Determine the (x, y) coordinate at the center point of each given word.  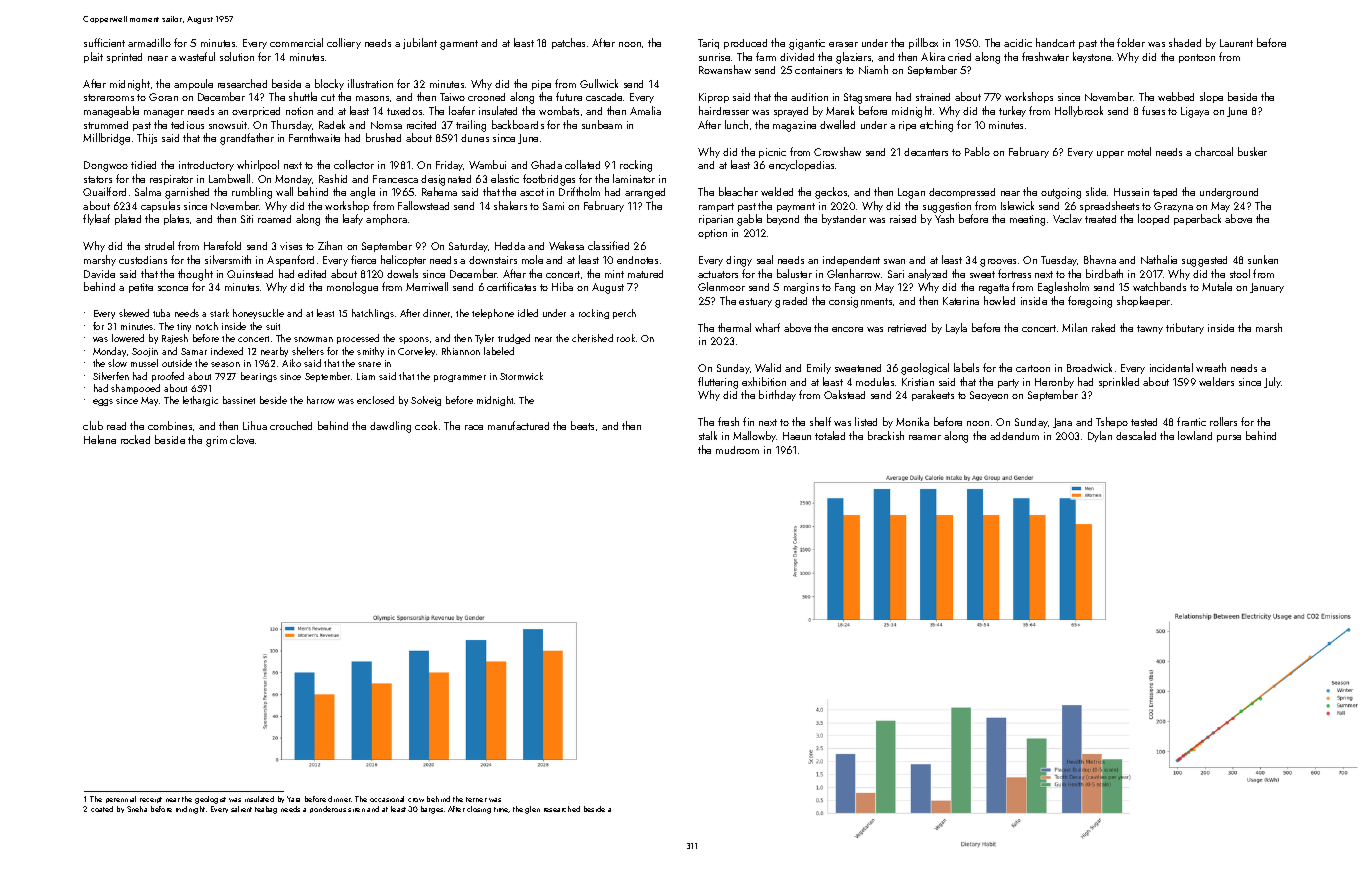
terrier (476, 799)
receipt (151, 800)
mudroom (737, 450)
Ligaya (1195, 112)
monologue (352, 288)
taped (1165, 193)
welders (1216, 381)
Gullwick (599, 83)
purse (1229, 438)
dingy (739, 261)
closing (479, 810)
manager (164, 114)
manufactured (518, 425)
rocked (135, 439)
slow (117, 363)
